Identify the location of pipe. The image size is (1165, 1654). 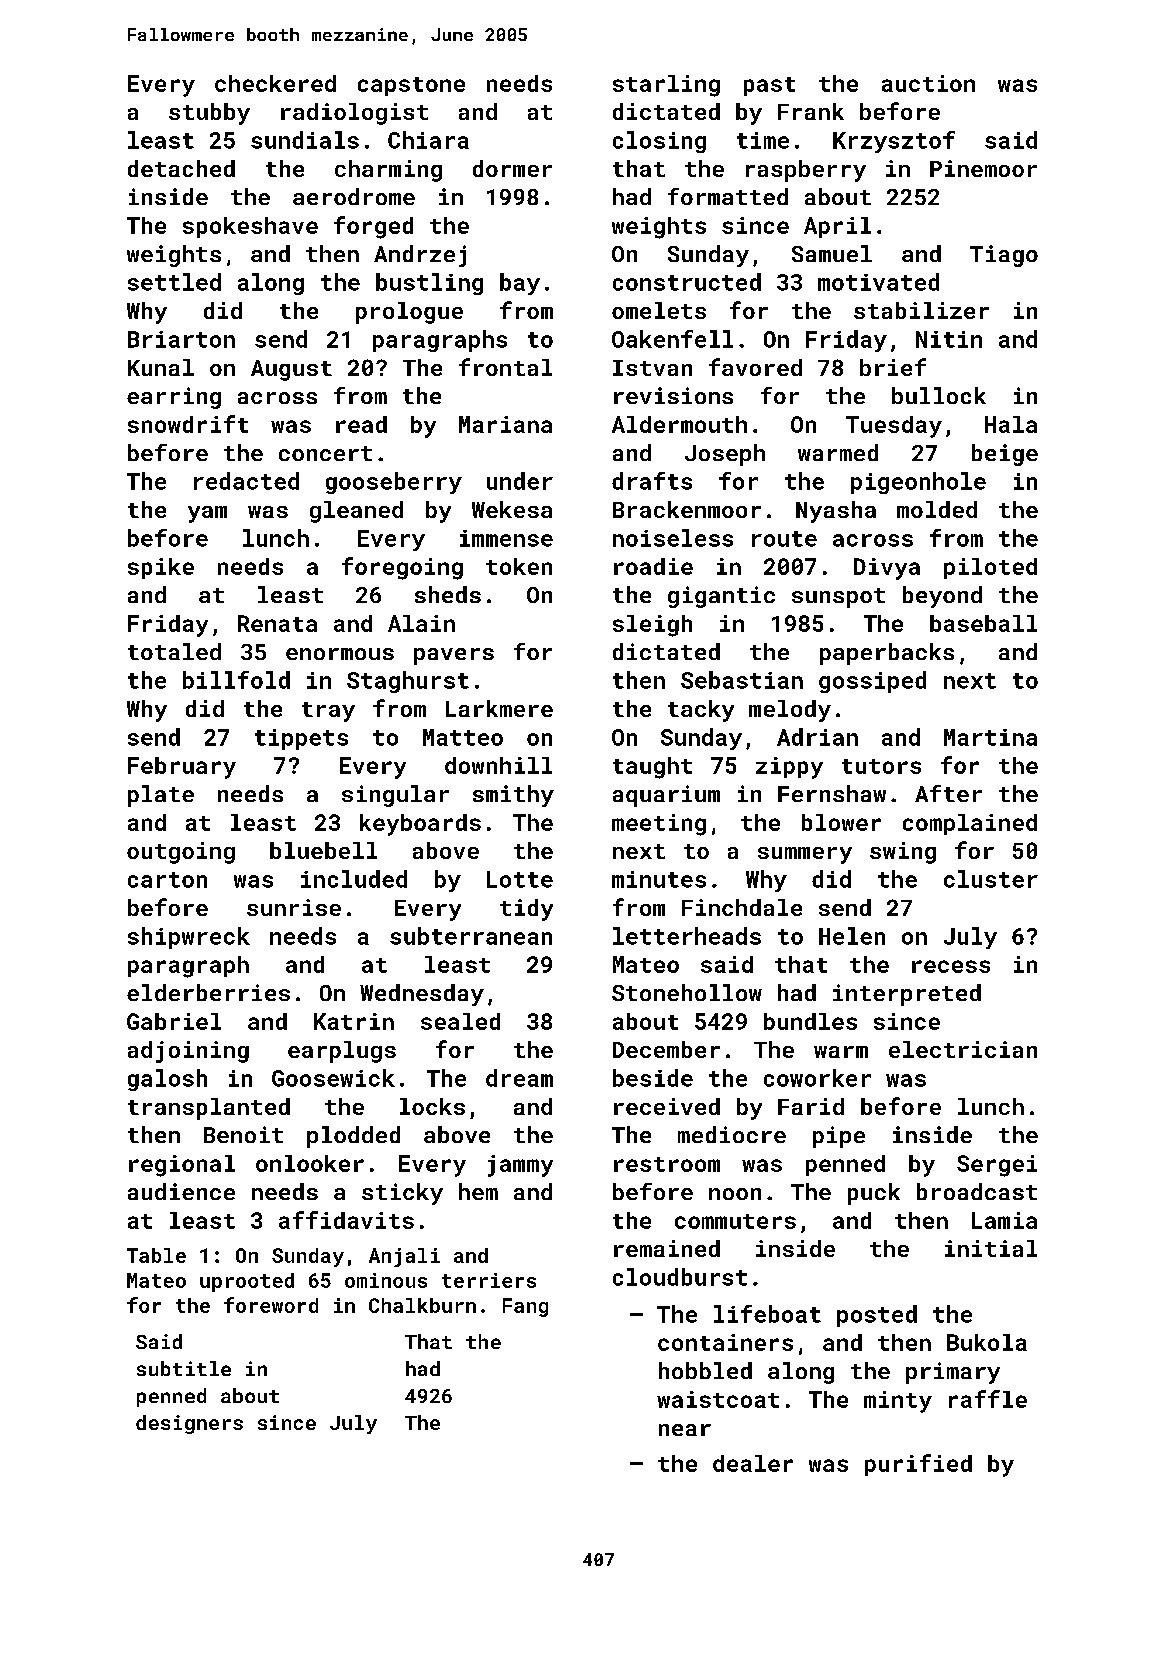
(839, 1137).
